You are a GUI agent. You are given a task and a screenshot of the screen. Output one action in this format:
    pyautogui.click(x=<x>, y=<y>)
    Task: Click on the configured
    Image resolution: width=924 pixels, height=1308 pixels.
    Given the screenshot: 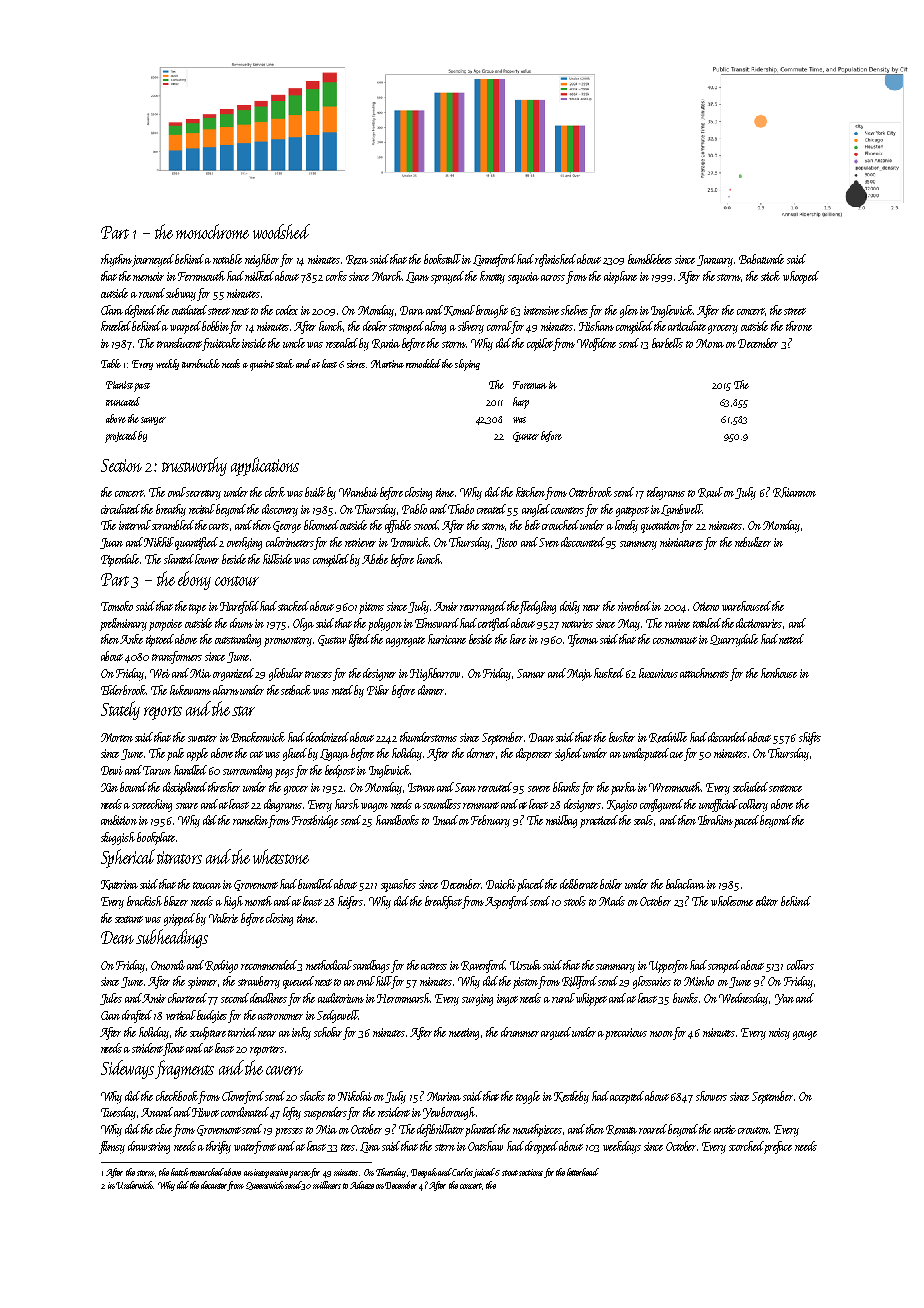 What is the action you would take?
    pyautogui.click(x=661, y=805)
